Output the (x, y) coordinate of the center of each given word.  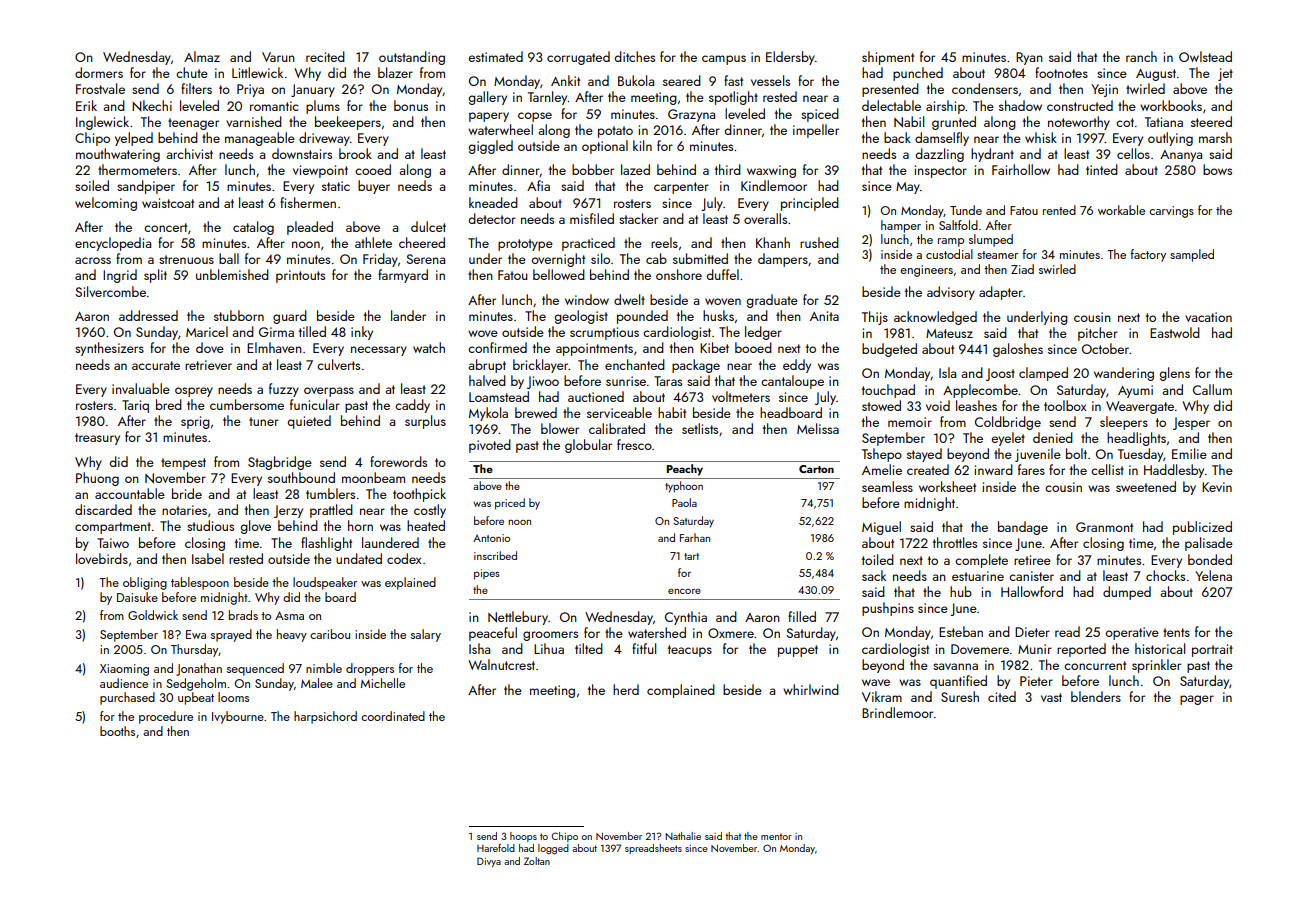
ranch (1141, 56)
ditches (635, 56)
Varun (278, 57)
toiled (878, 559)
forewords (398, 461)
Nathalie (683, 836)
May (908, 188)
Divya (489, 862)
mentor (776, 836)
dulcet (428, 226)
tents (1176, 632)
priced (510, 504)
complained (681, 691)
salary (426, 635)
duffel (723, 274)
